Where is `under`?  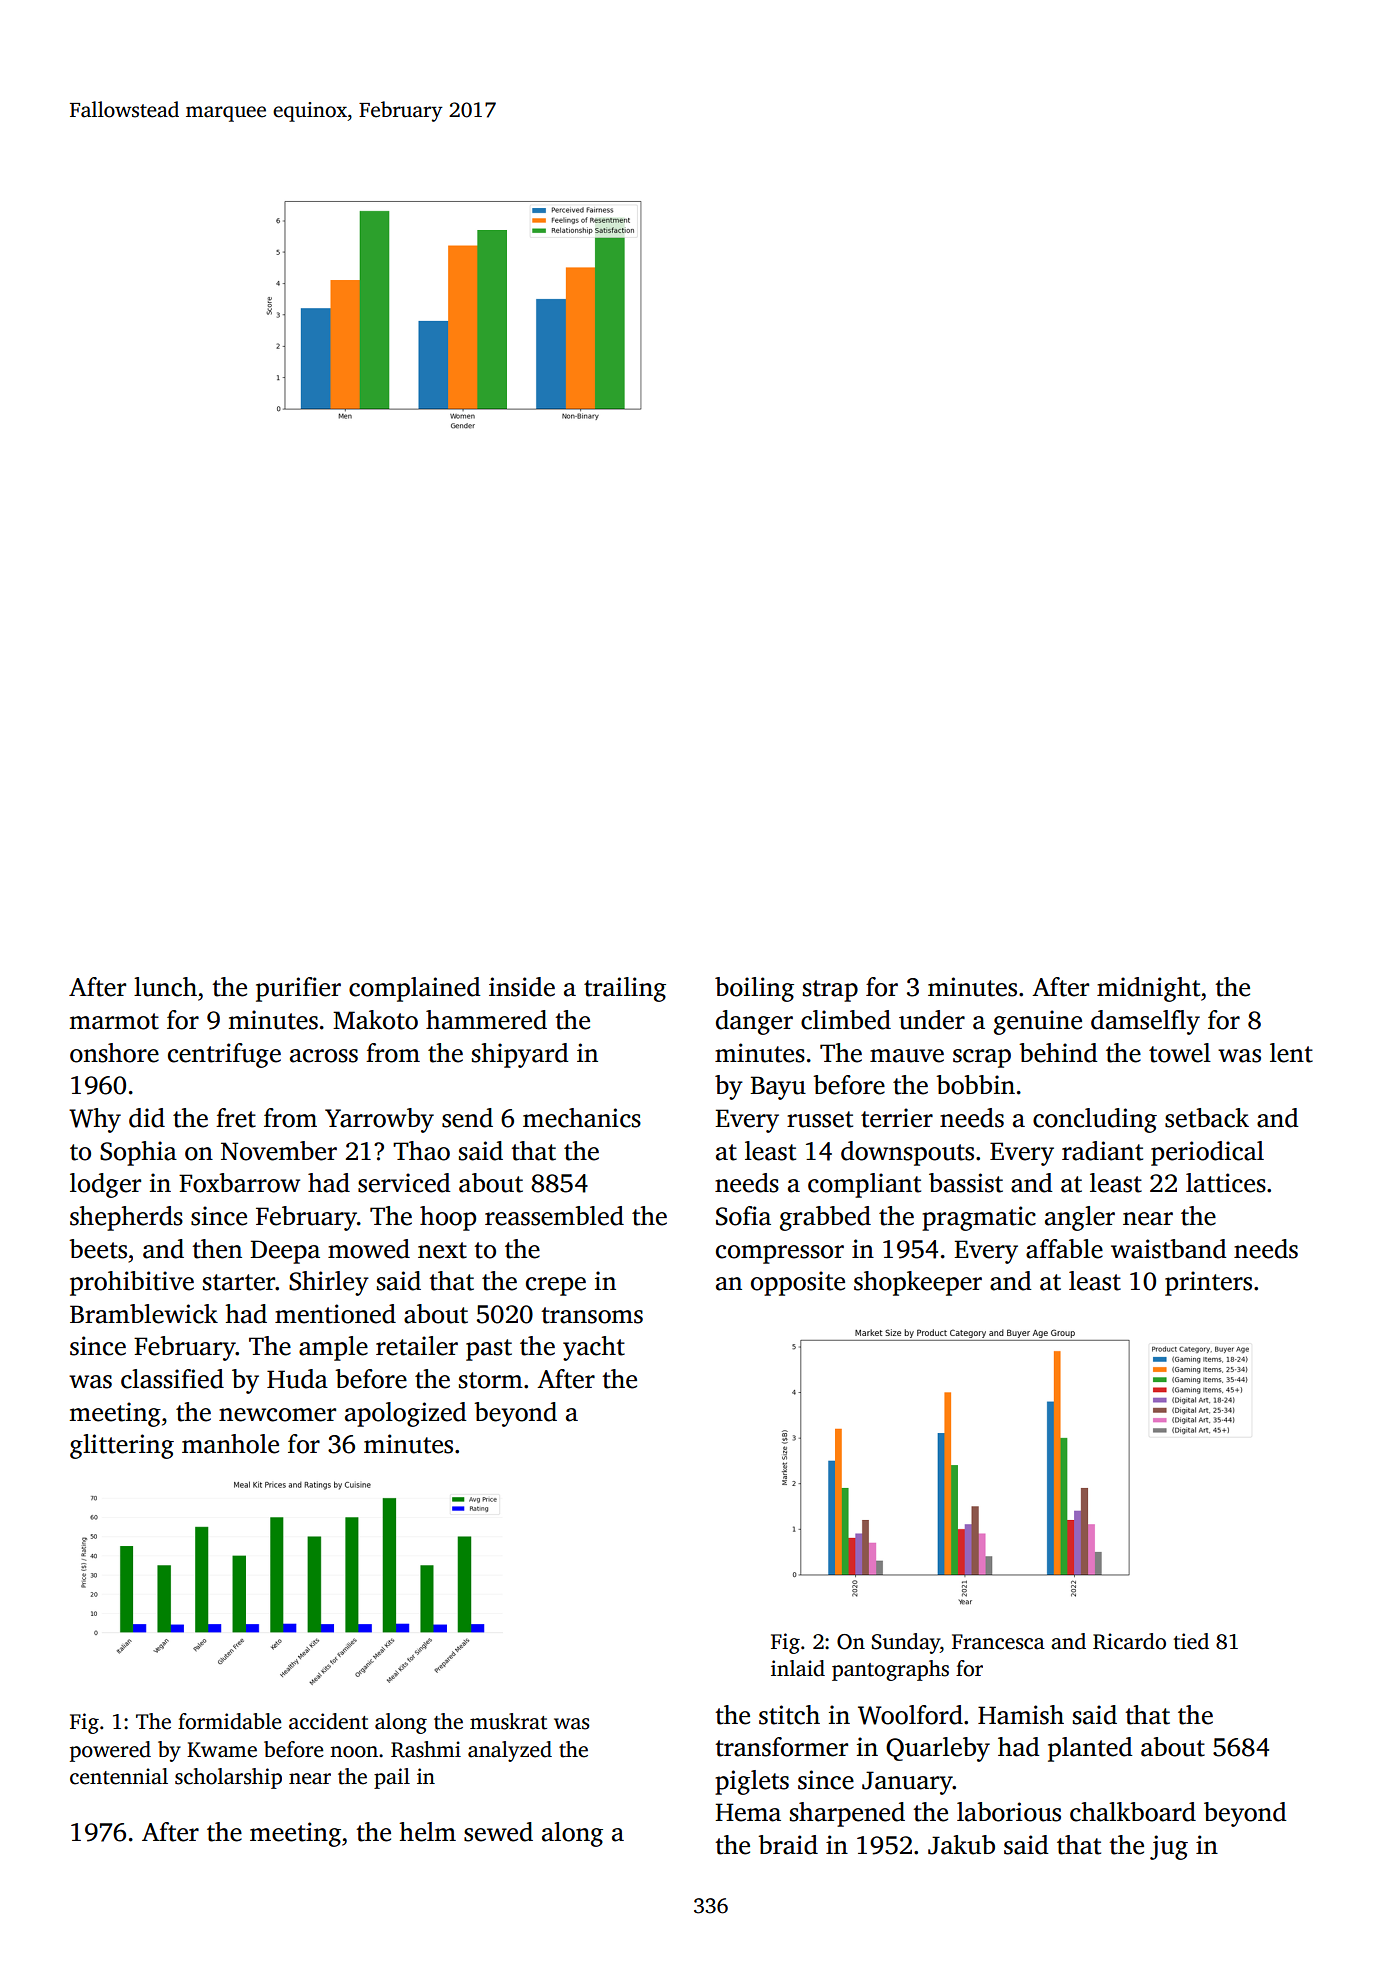
under is located at coordinates (932, 1020).
